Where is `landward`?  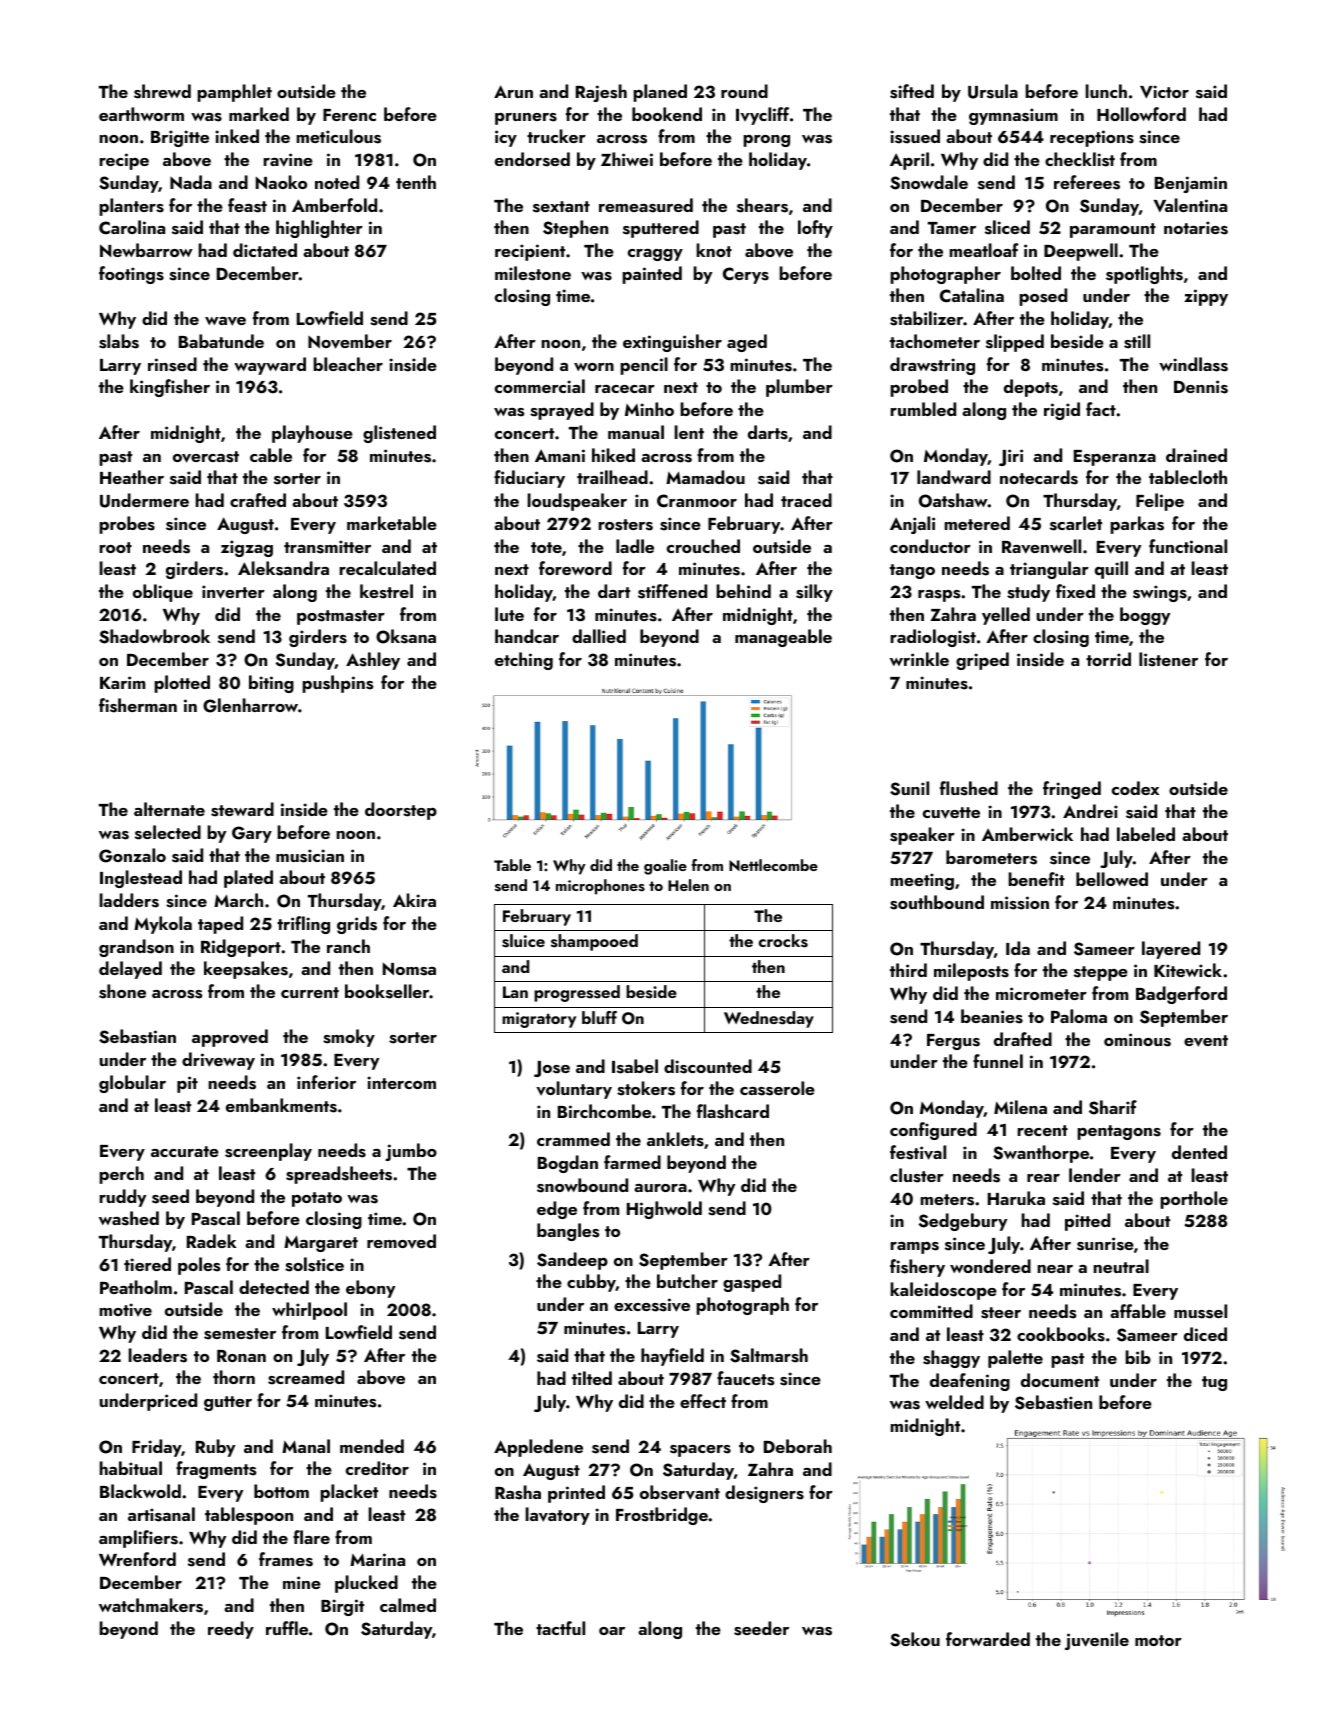
landward is located at coordinates (954, 477).
